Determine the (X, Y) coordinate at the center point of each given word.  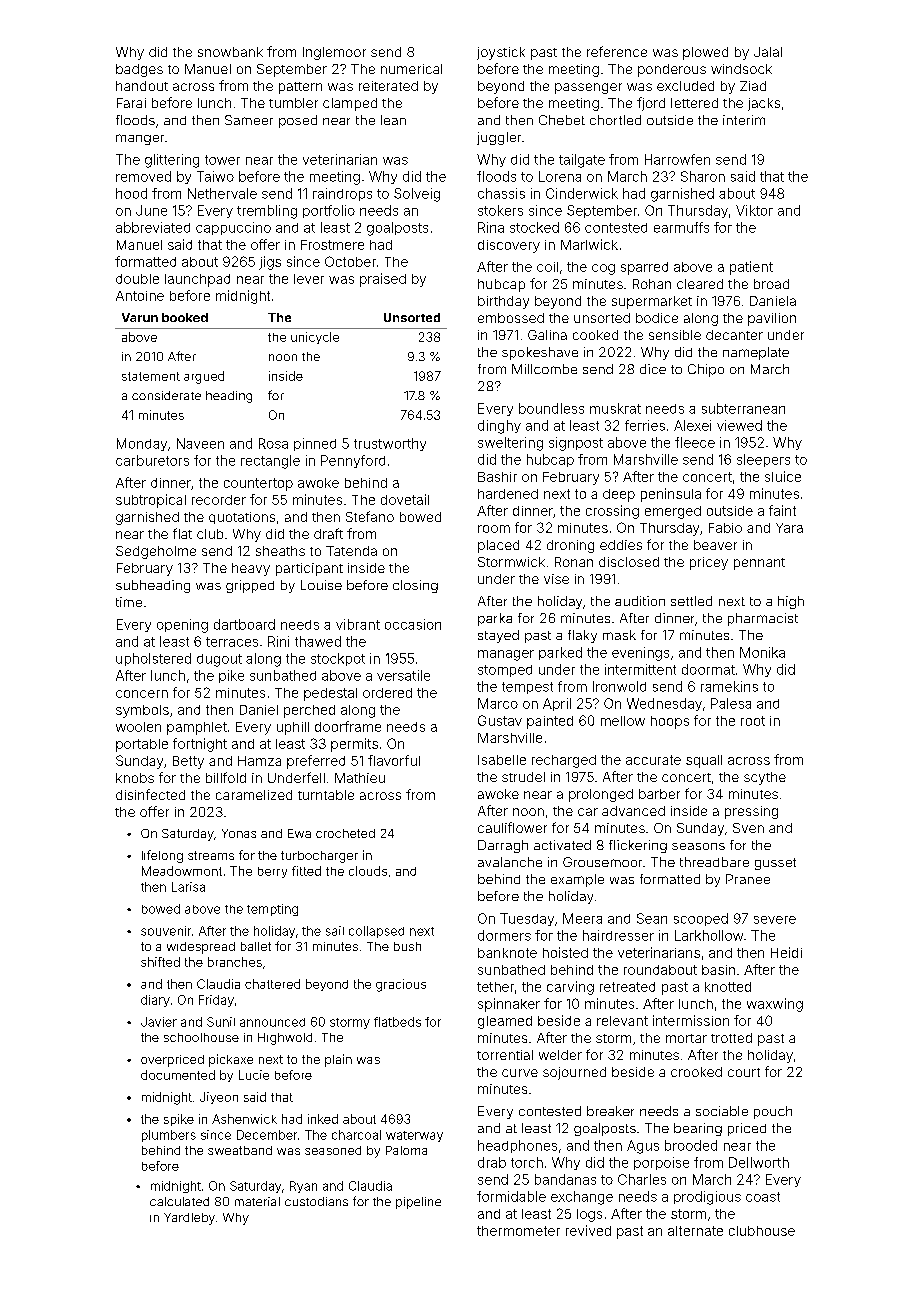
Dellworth (759, 1162)
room (494, 529)
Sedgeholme (156, 552)
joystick (501, 53)
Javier (159, 1022)
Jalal (768, 52)
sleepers (763, 460)
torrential (505, 1055)
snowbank (230, 52)
